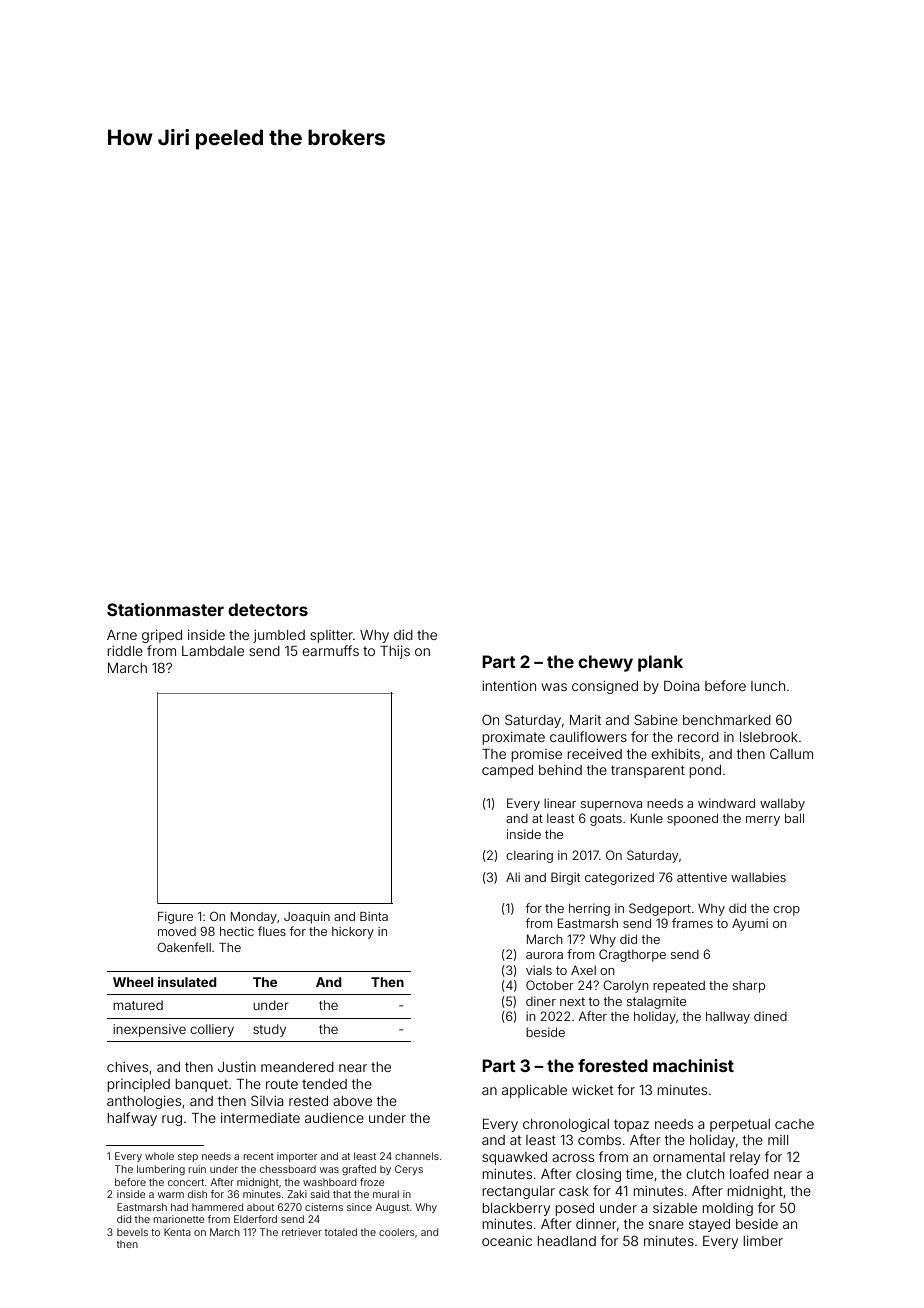 The image size is (924, 1308). What do you see at coordinates (514, 1158) in the screenshot?
I see `squawked` at bounding box center [514, 1158].
